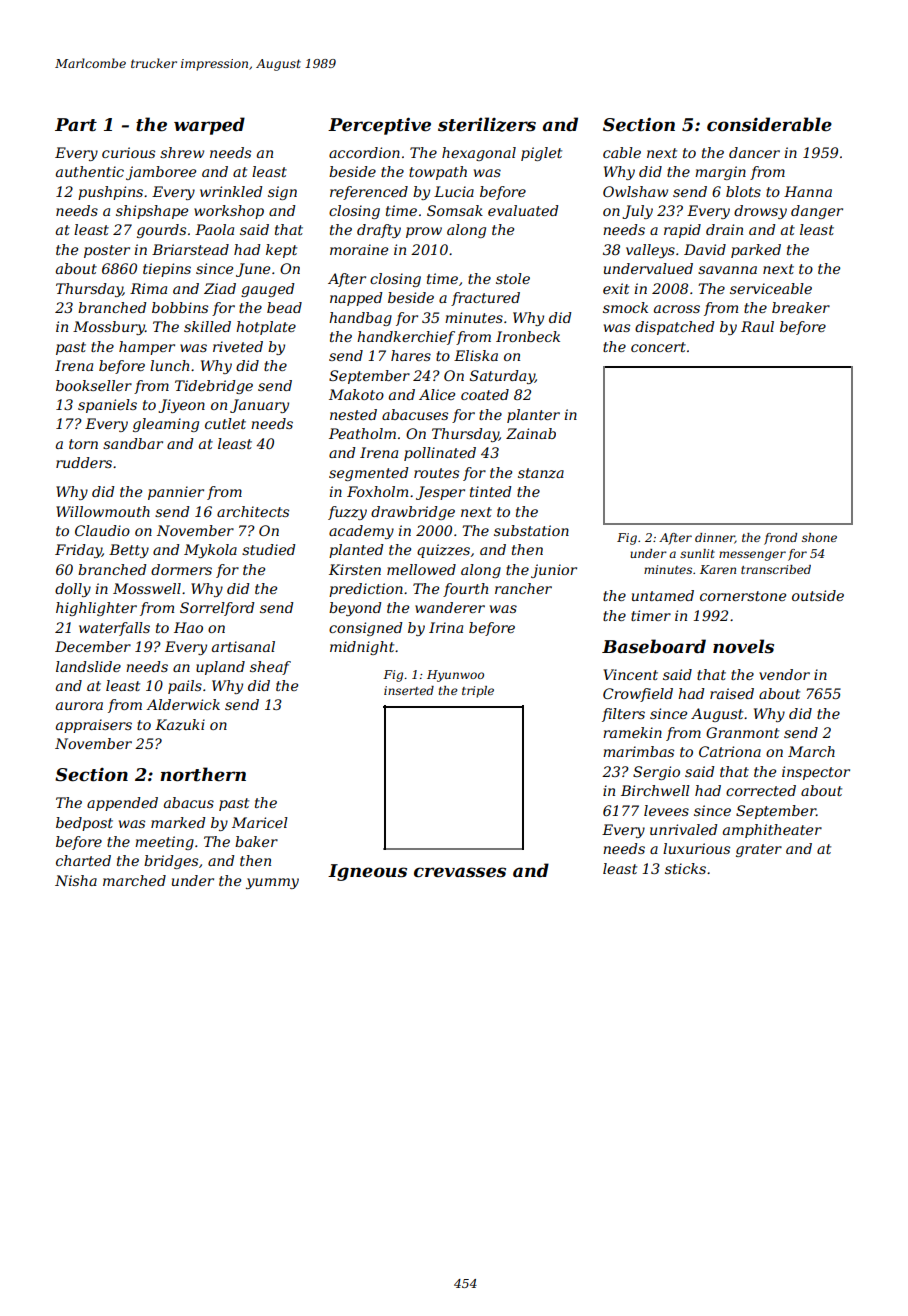 The height and width of the screenshot is (1316, 908). What do you see at coordinates (76, 880) in the screenshot?
I see `Nisha` at bounding box center [76, 880].
